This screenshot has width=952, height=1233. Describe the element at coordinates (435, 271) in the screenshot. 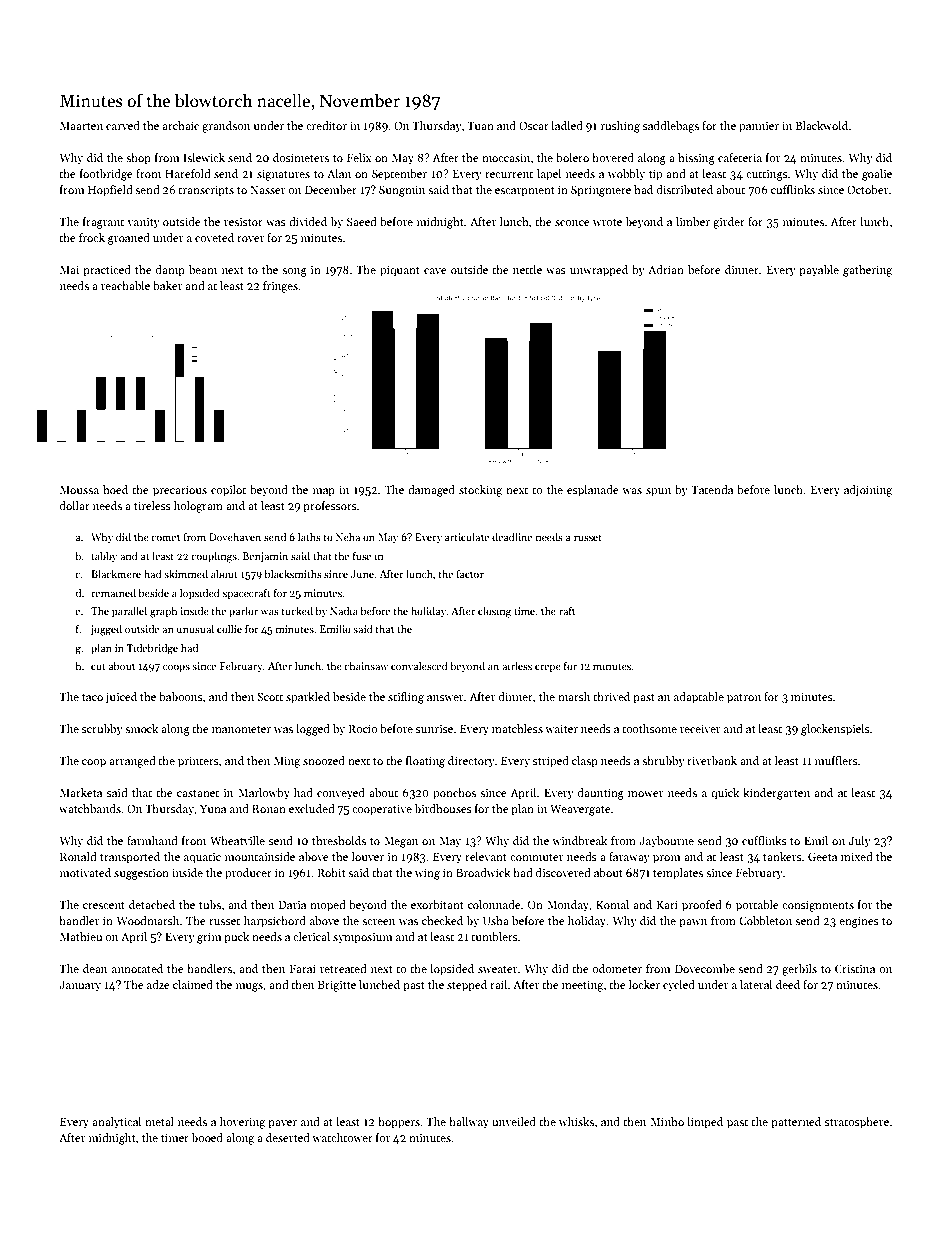

I see `cave` at that location.
